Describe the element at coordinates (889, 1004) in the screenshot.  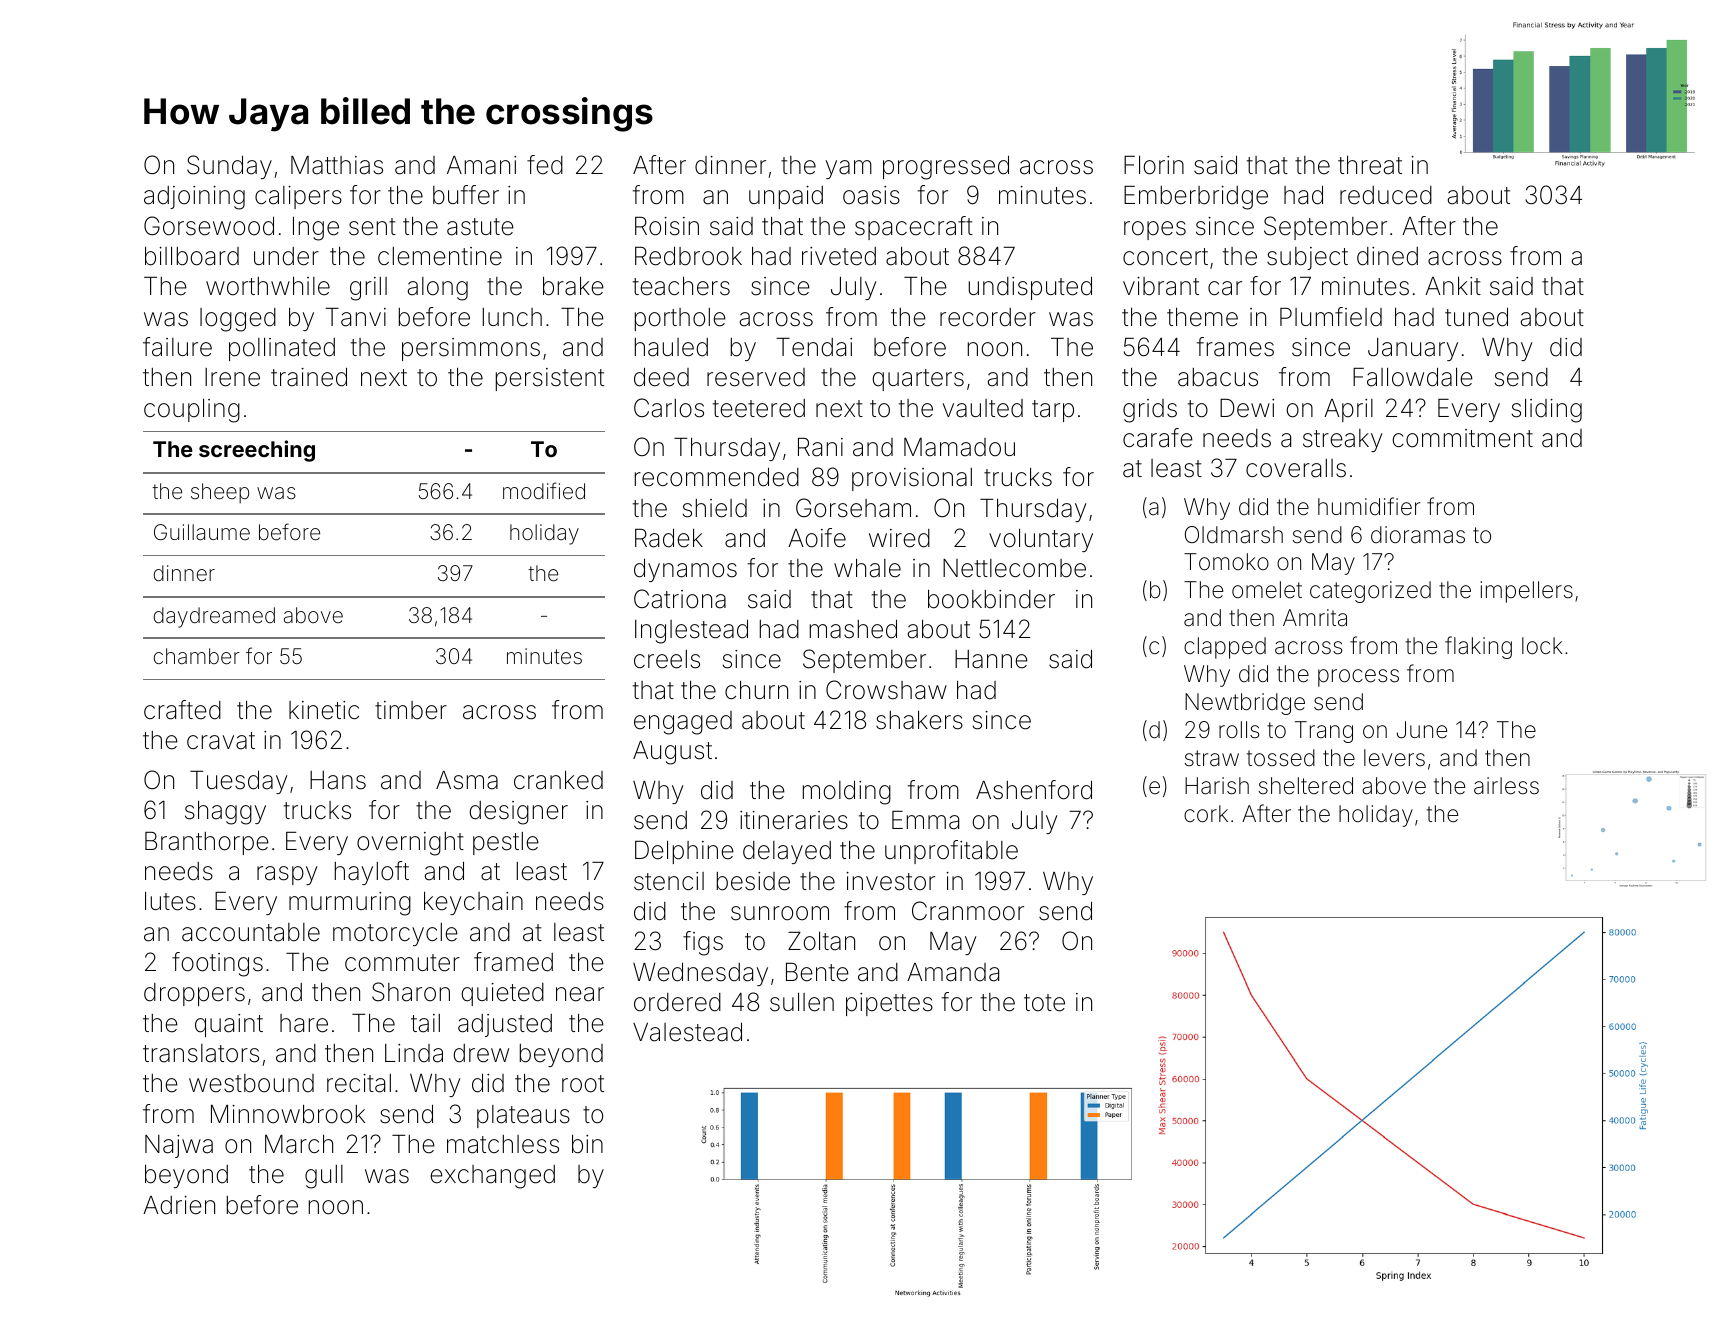
I see `pipettes` at that location.
